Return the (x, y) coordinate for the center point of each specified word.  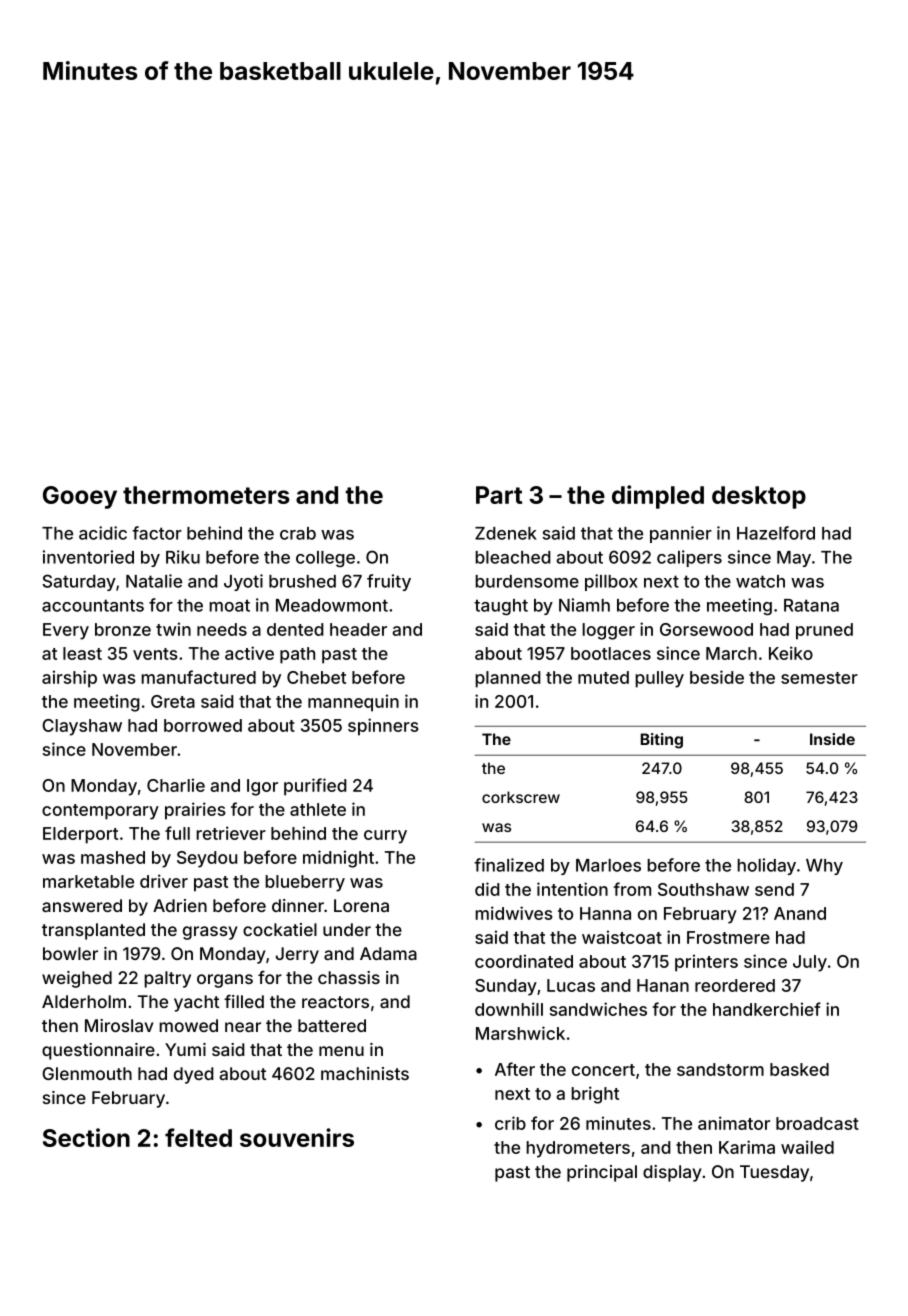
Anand (800, 913)
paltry (167, 979)
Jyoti (243, 582)
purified (315, 787)
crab (298, 533)
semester (819, 678)
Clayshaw (82, 727)
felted (198, 1137)
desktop (759, 497)
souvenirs (297, 1137)
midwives (514, 913)
